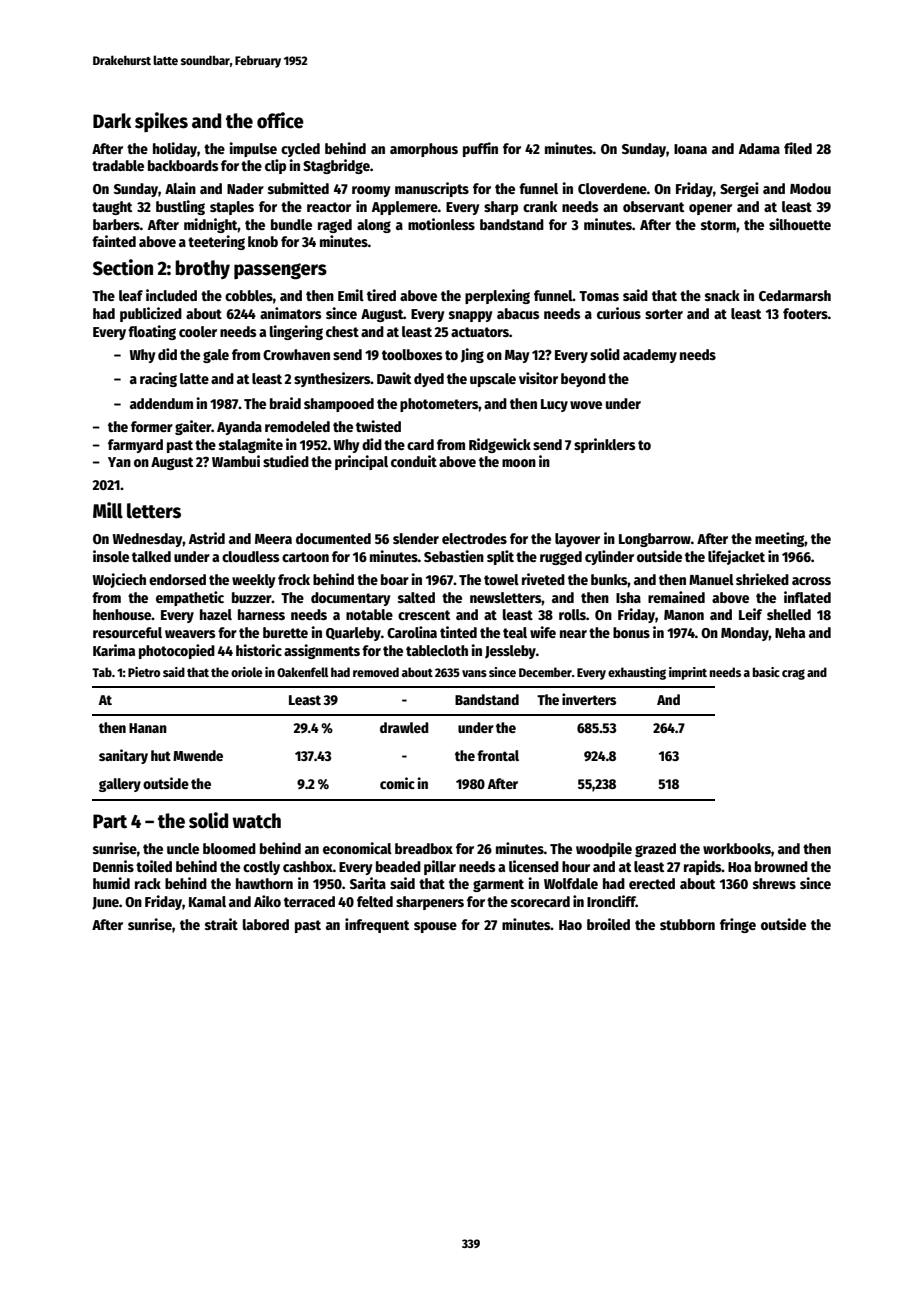 This screenshot has height=1308, width=924. Describe the element at coordinates (131, 295) in the screenshot. I see `leaf` at that location.
